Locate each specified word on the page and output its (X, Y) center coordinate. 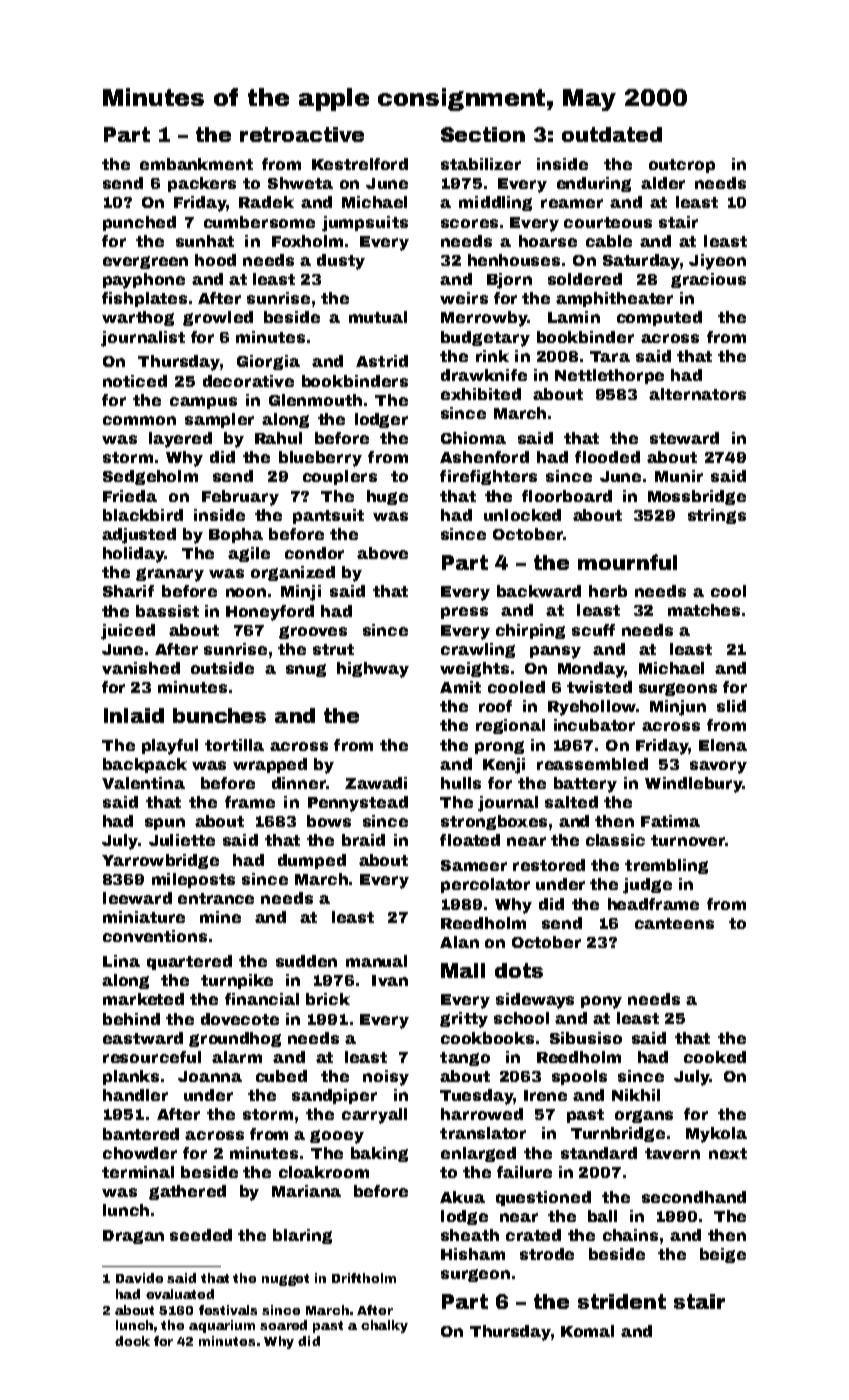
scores (469, 223)
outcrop (682, 166)
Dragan (133, 1237)
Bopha (236, 535)
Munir (679, 476)
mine (220, 917)
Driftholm (364, 1278)
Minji (301, 593)
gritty (464, 1020)
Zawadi (376, 783)
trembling (666, 866)
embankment (196, 164)
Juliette (182, 840)
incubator (594, 725)
